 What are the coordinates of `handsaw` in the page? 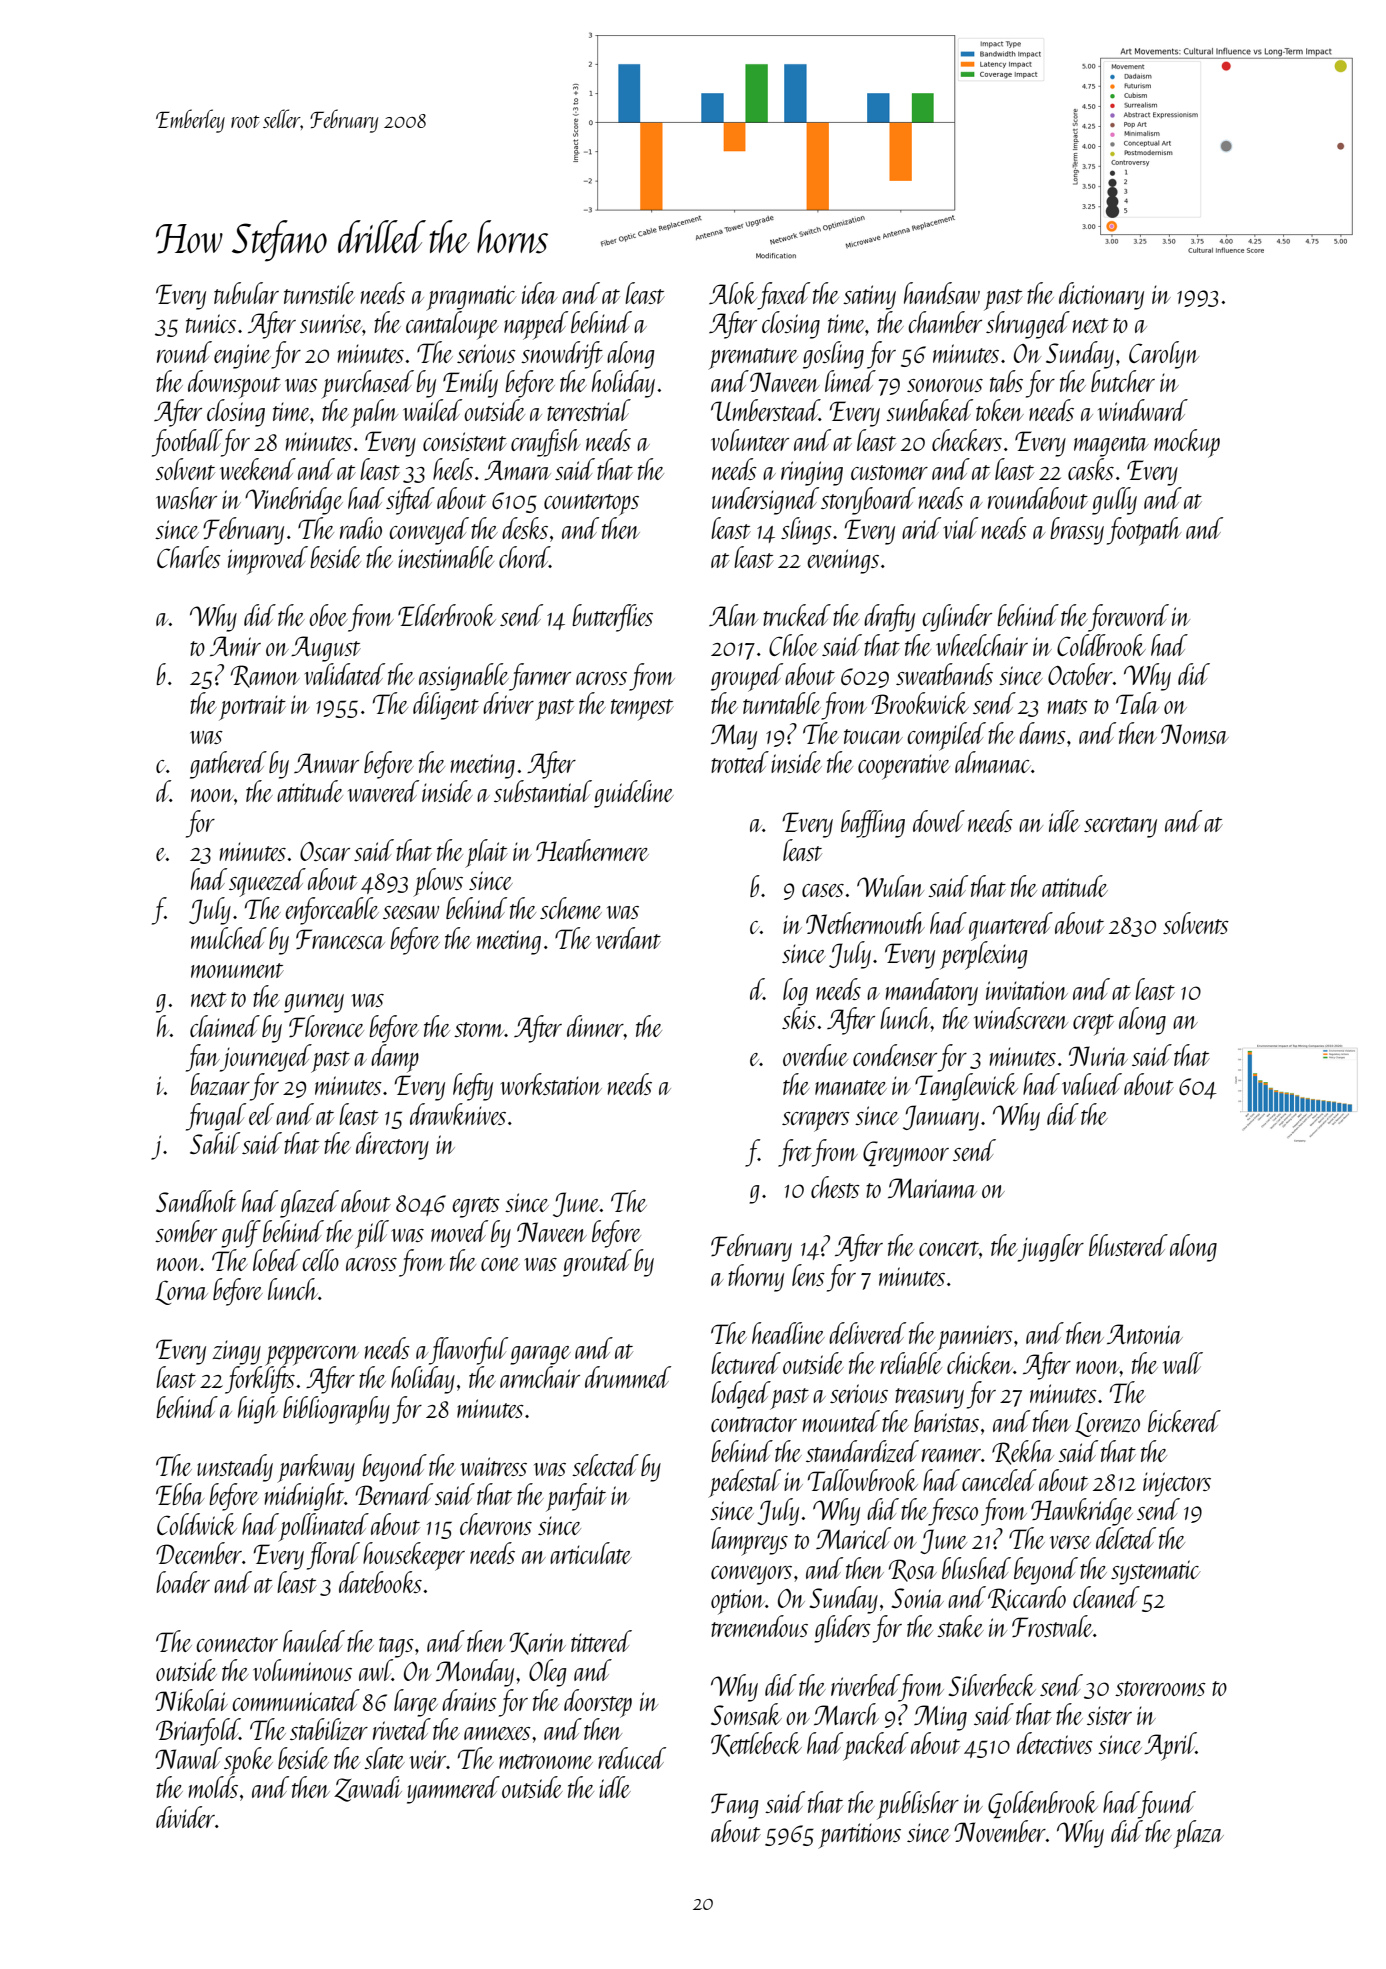 It's located at (942, 293).
